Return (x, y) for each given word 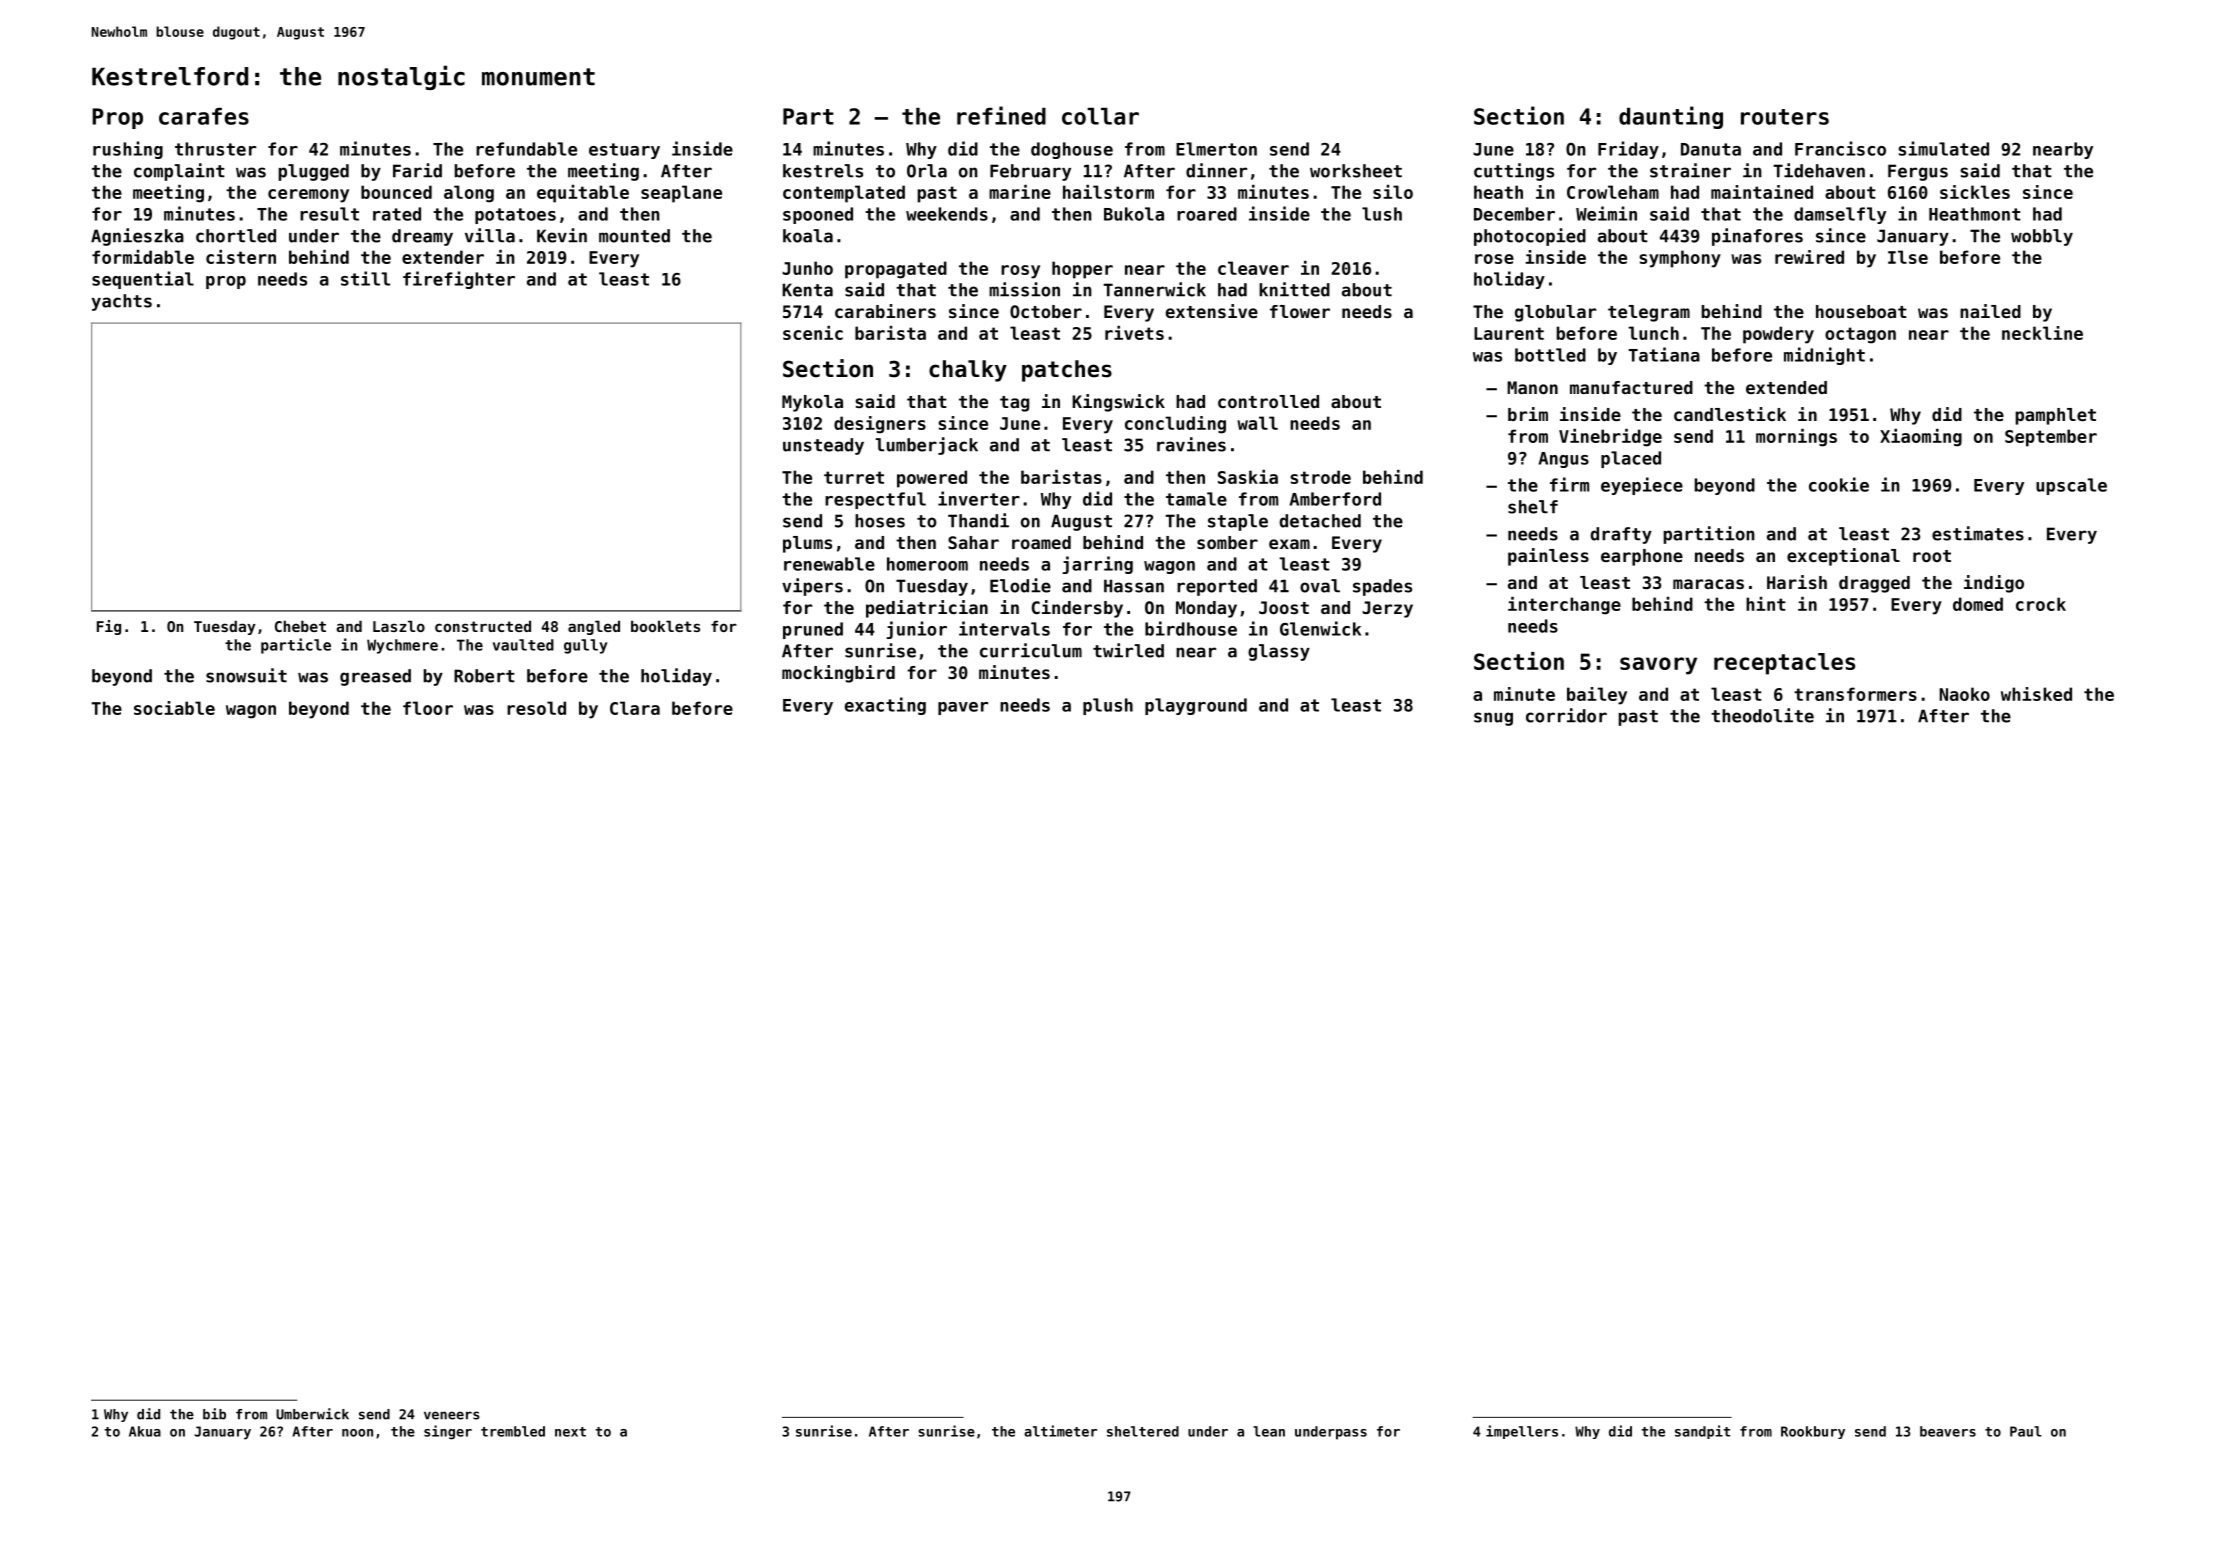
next (570, 1432)
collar (1100, 116)
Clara (635, 708)
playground (1196, 706)
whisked (2036, 694)
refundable (526, 149)
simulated (1943, 148)
